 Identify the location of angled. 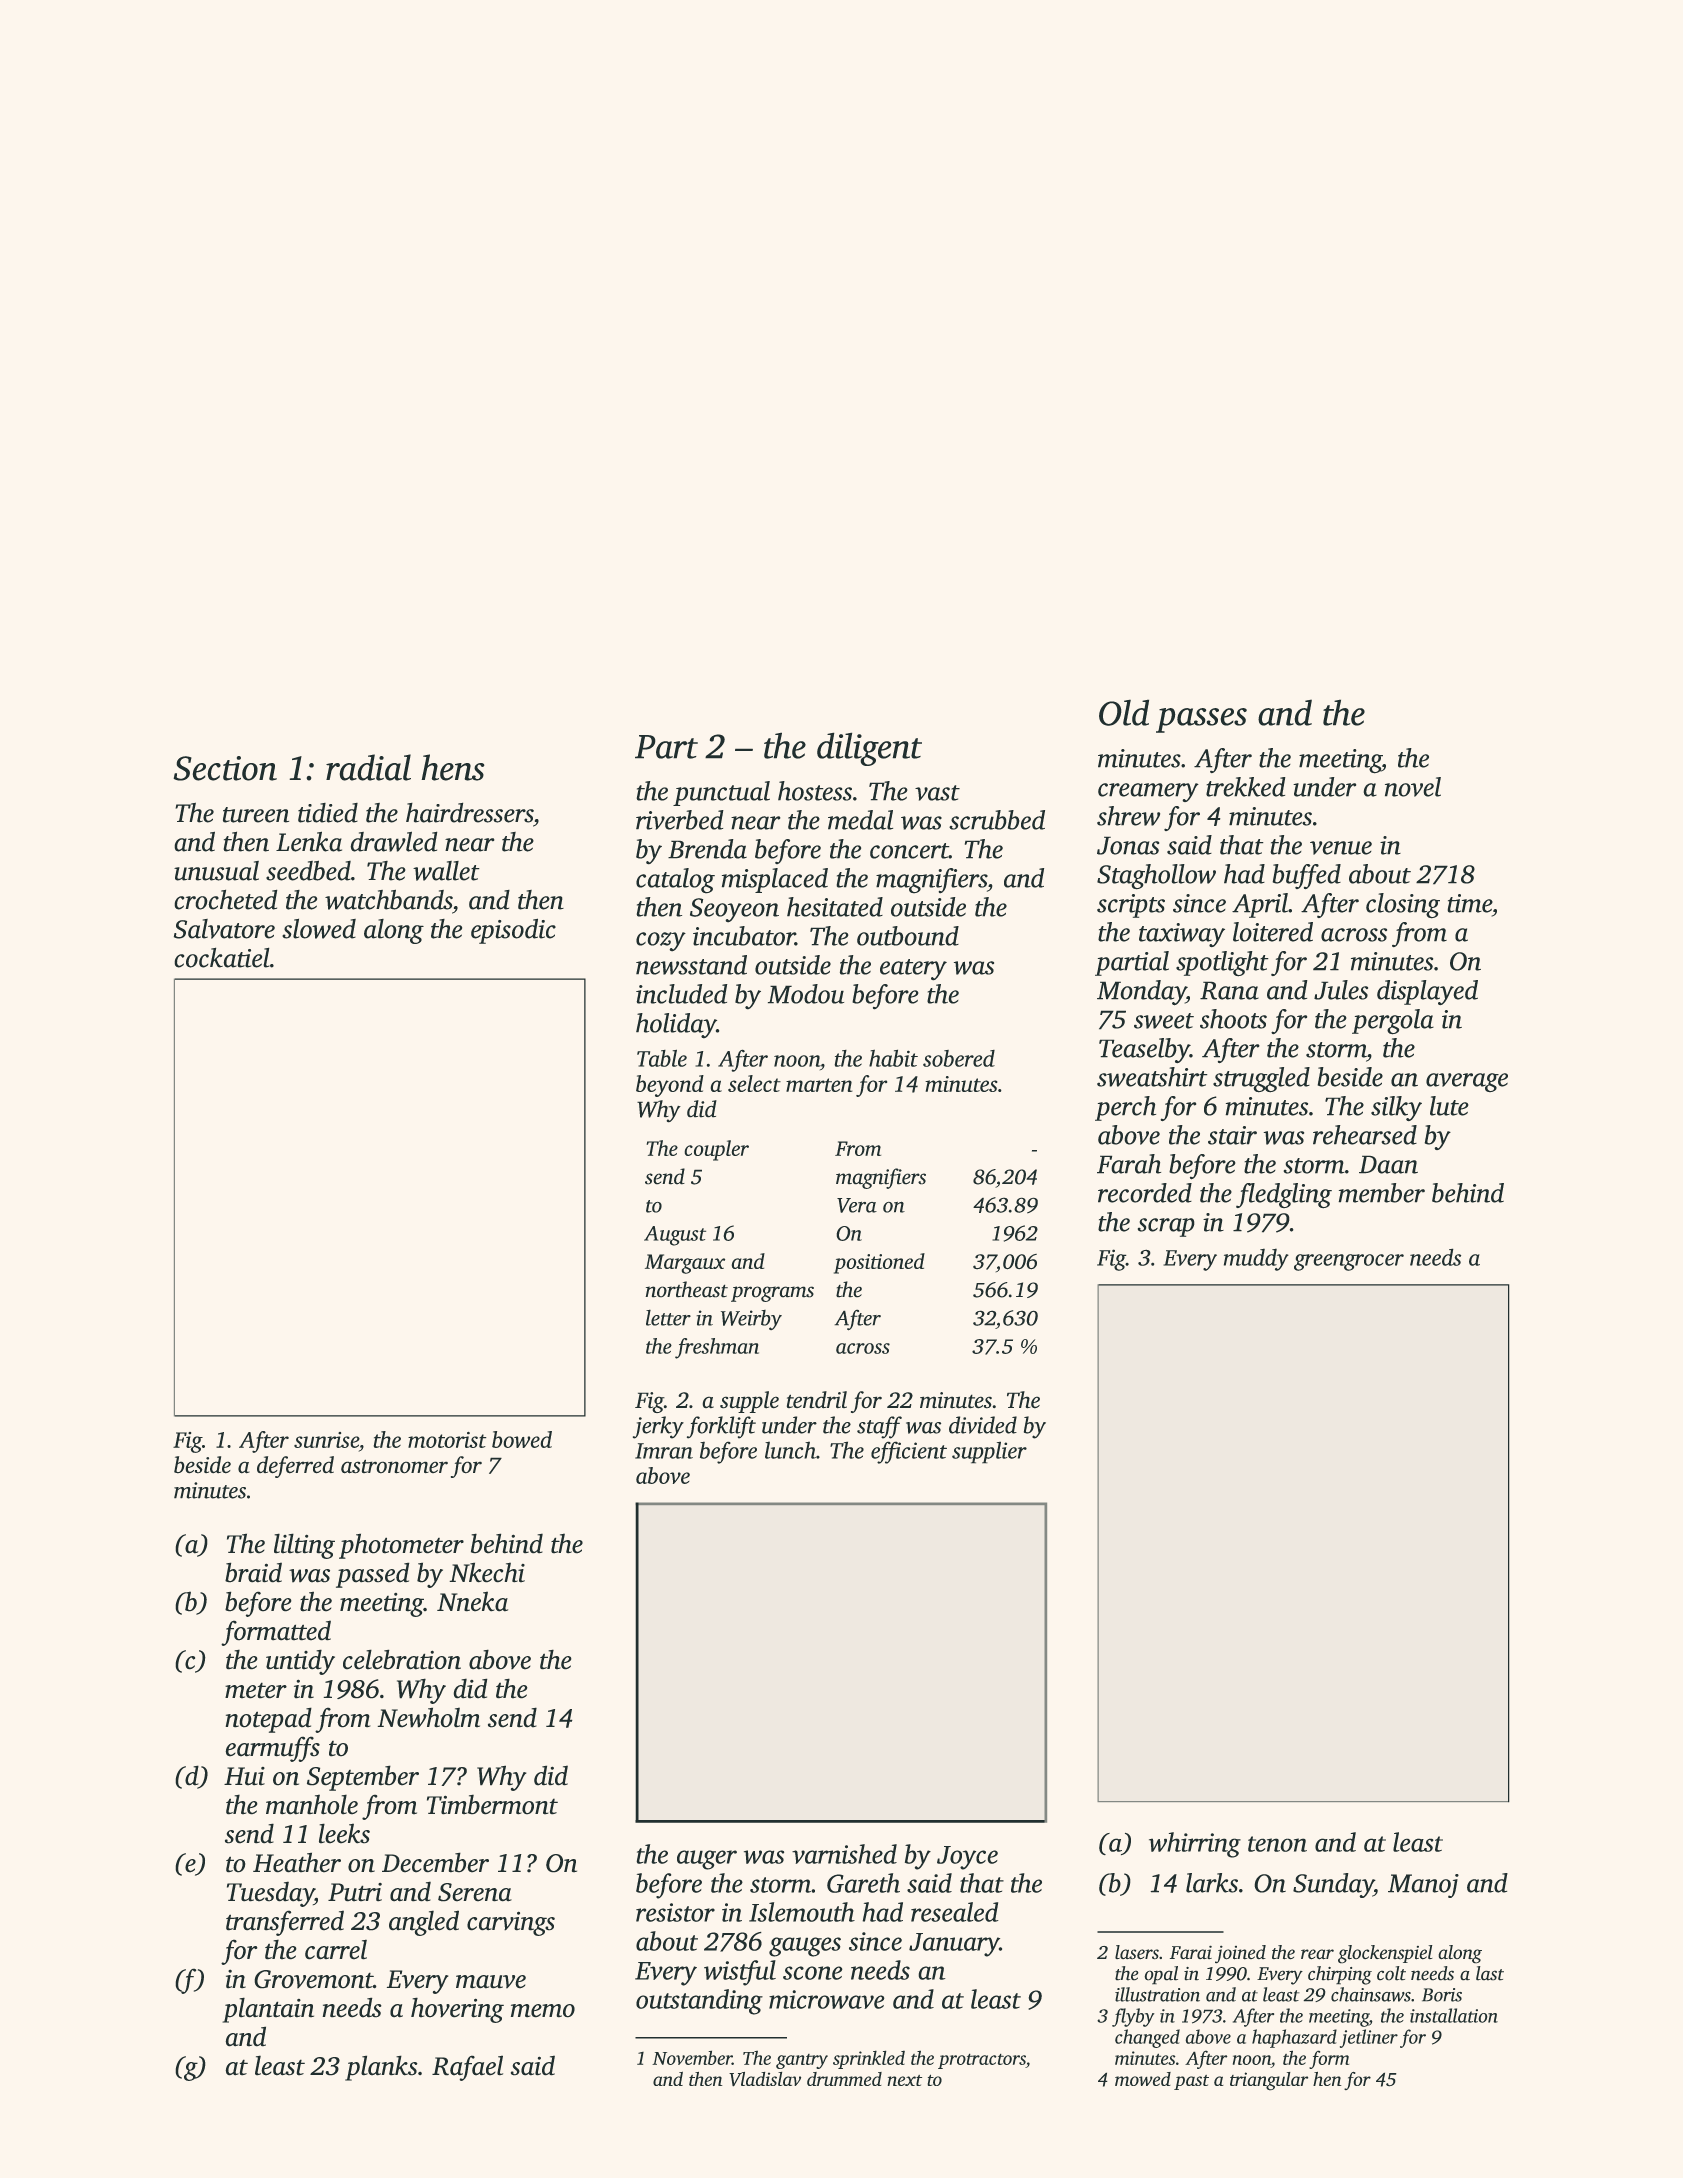
(424, 1923).
